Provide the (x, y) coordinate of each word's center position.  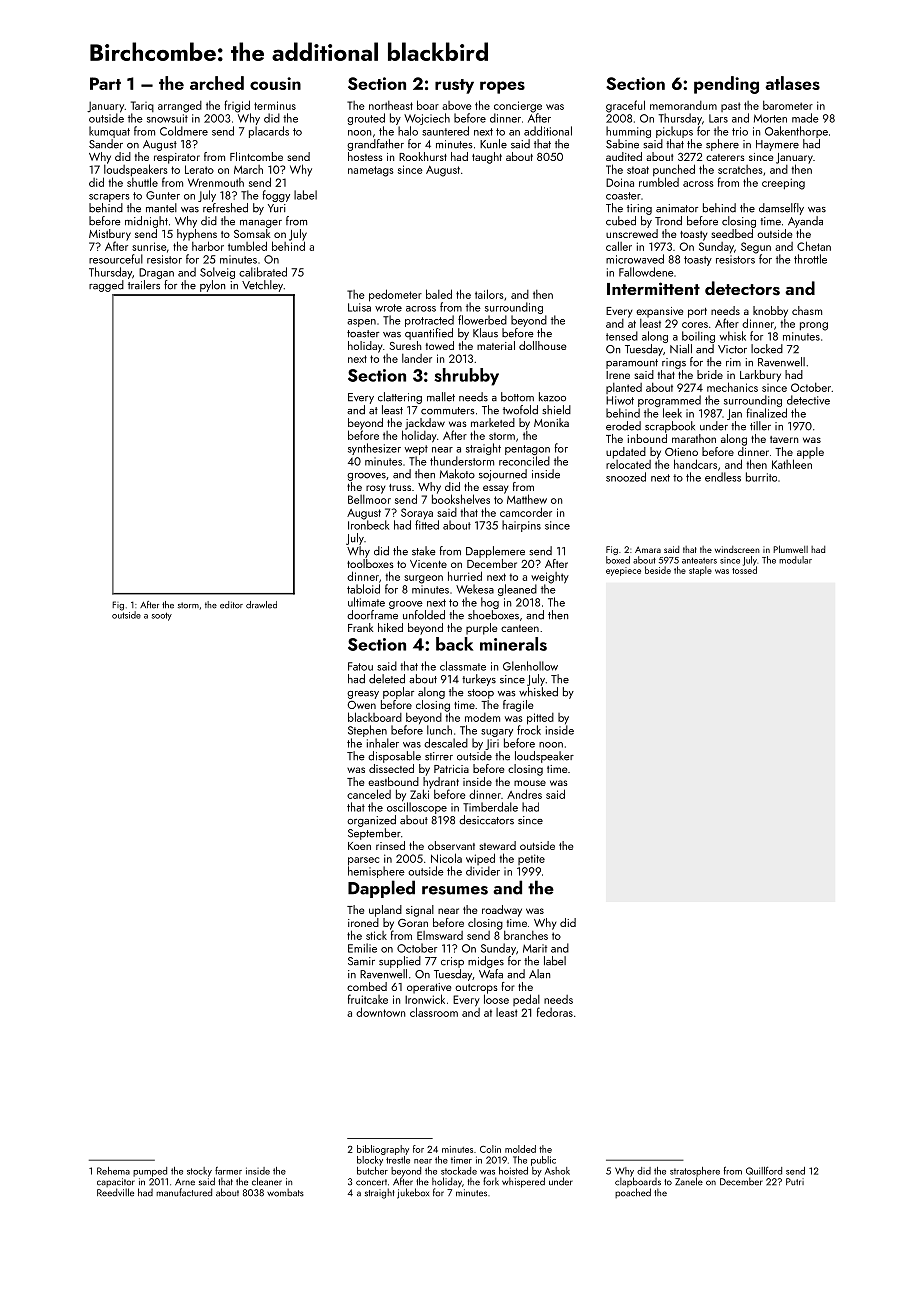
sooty (162, 616)
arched (217, 83)
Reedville (115, 1192)
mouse (530, 783)
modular (795, 560)
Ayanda (805, 222)
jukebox (413, 1193)
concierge (518, 107)
